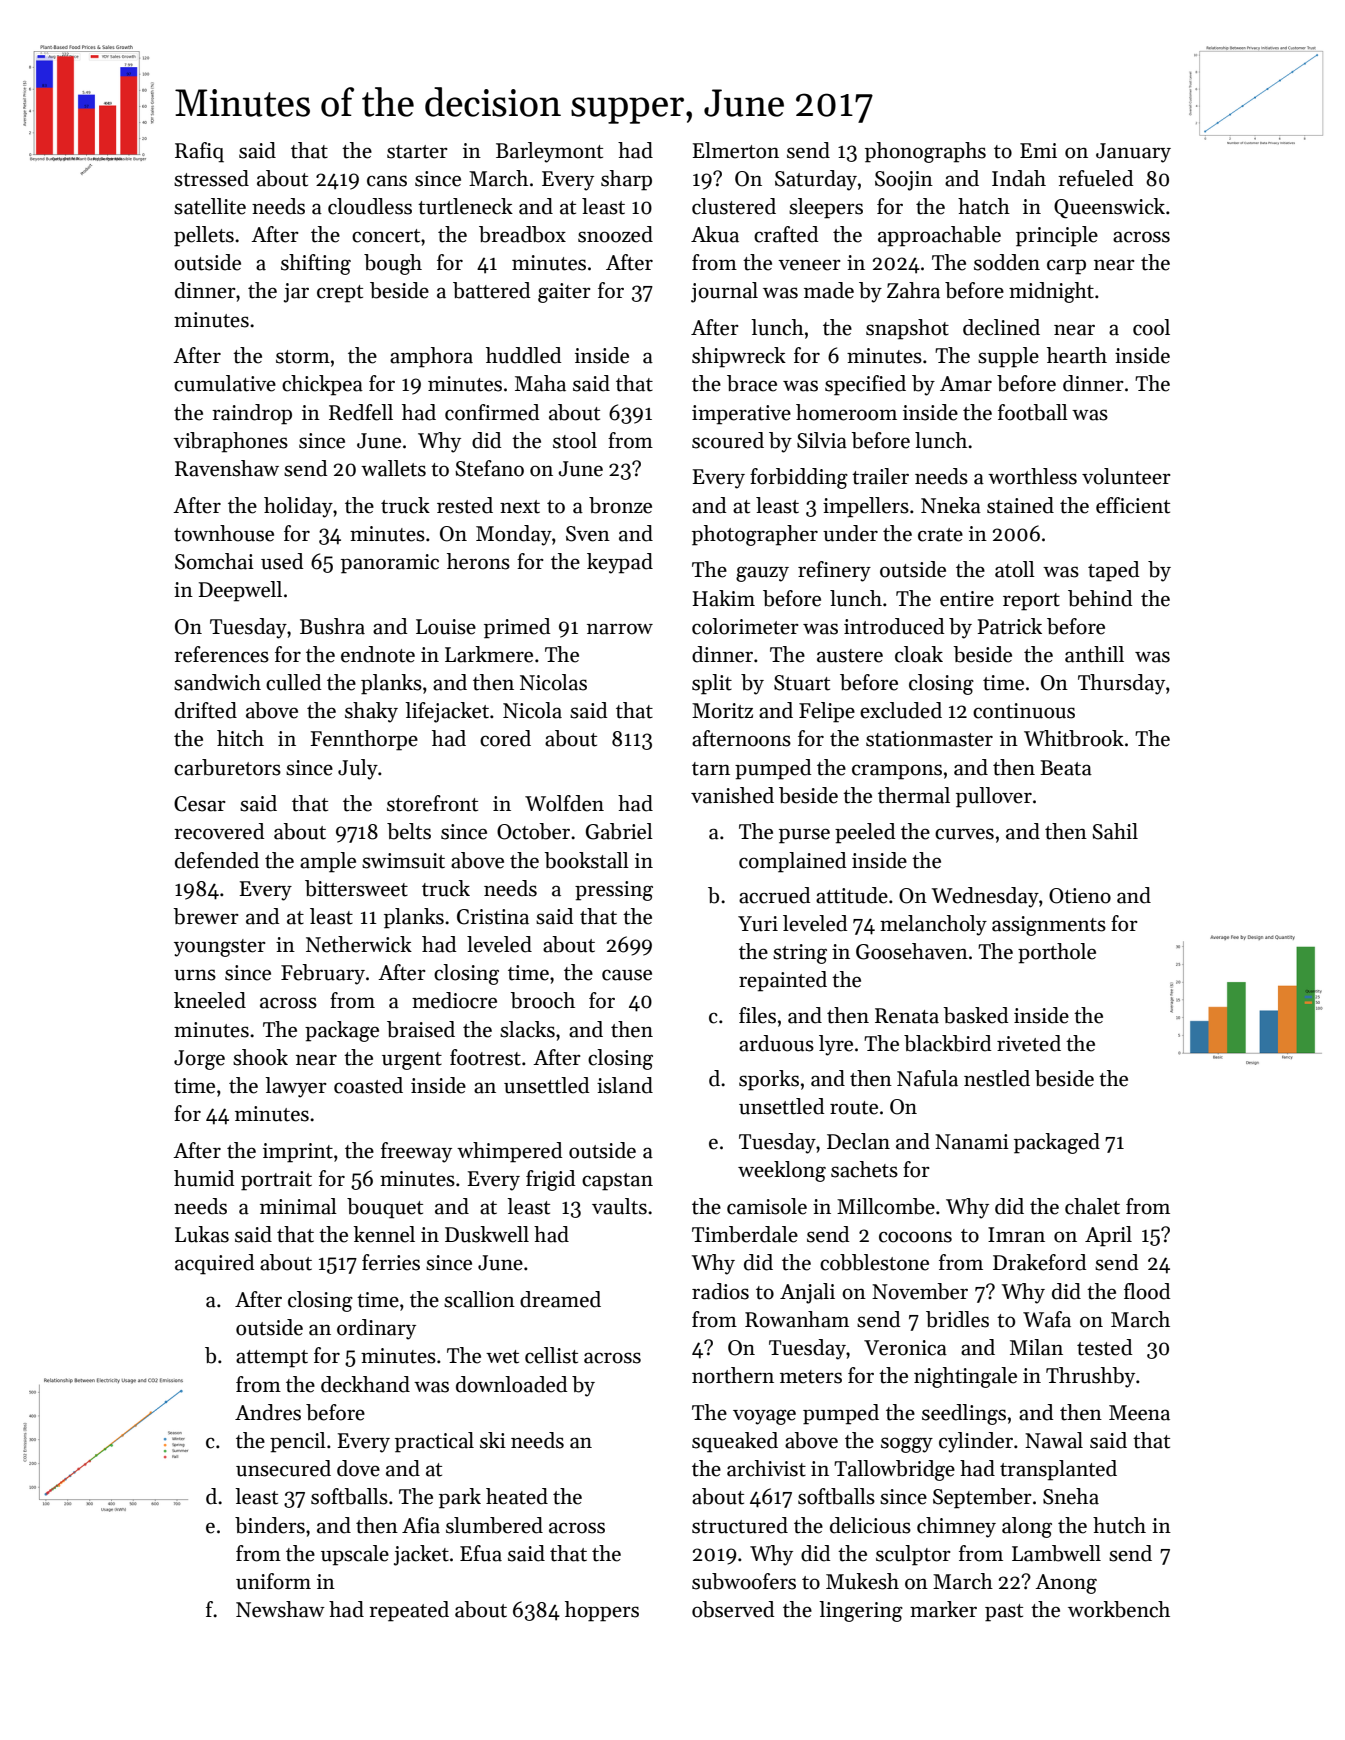 Image resolution: width=1345 pixels, height=1740 pixels. I want to click on voyage, so click(764, 1417).
